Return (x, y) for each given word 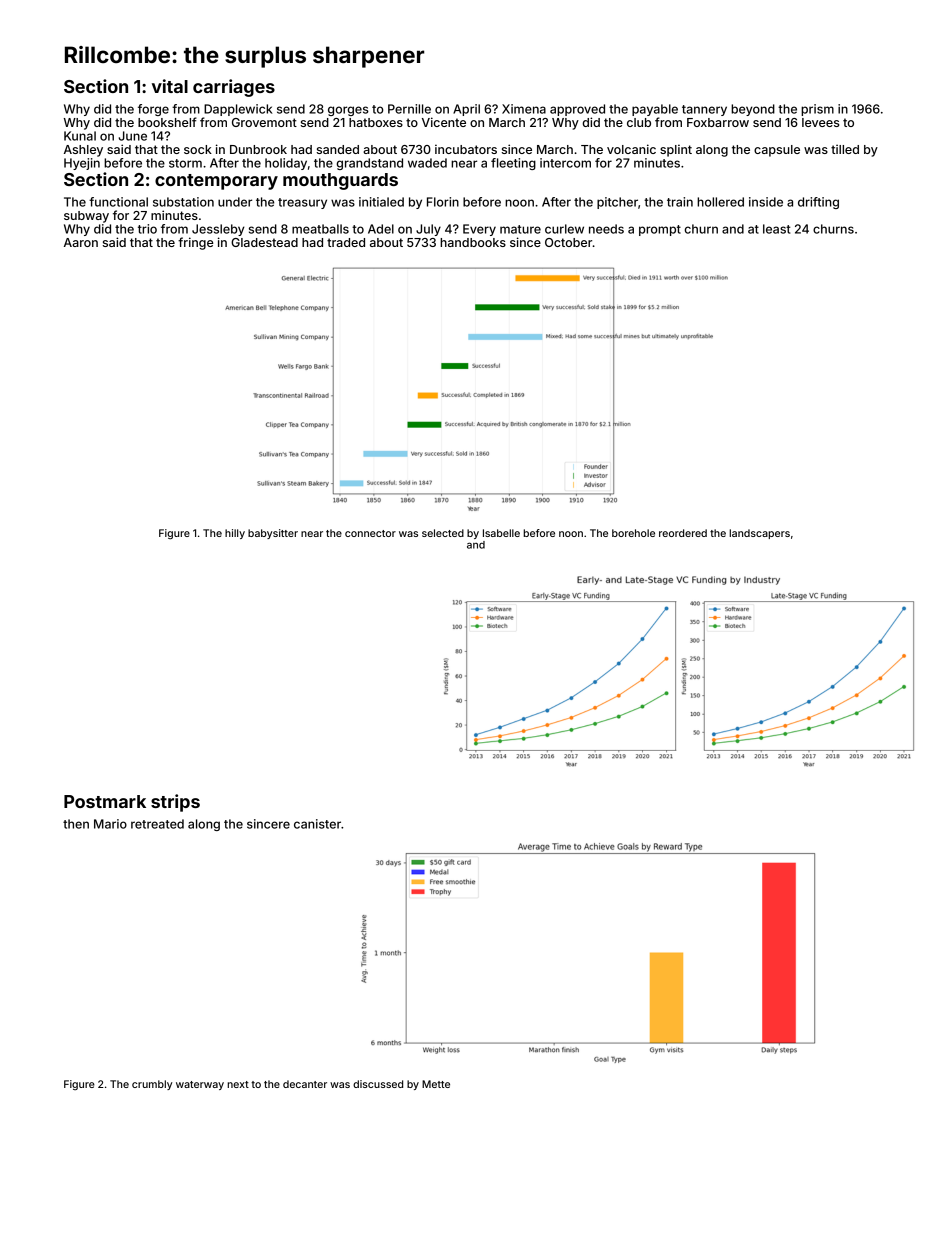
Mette (436, 1084)
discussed (378, 1084)
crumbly (152, 1085)
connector (370, 533)
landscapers (759, 534)
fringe (196, 243)
